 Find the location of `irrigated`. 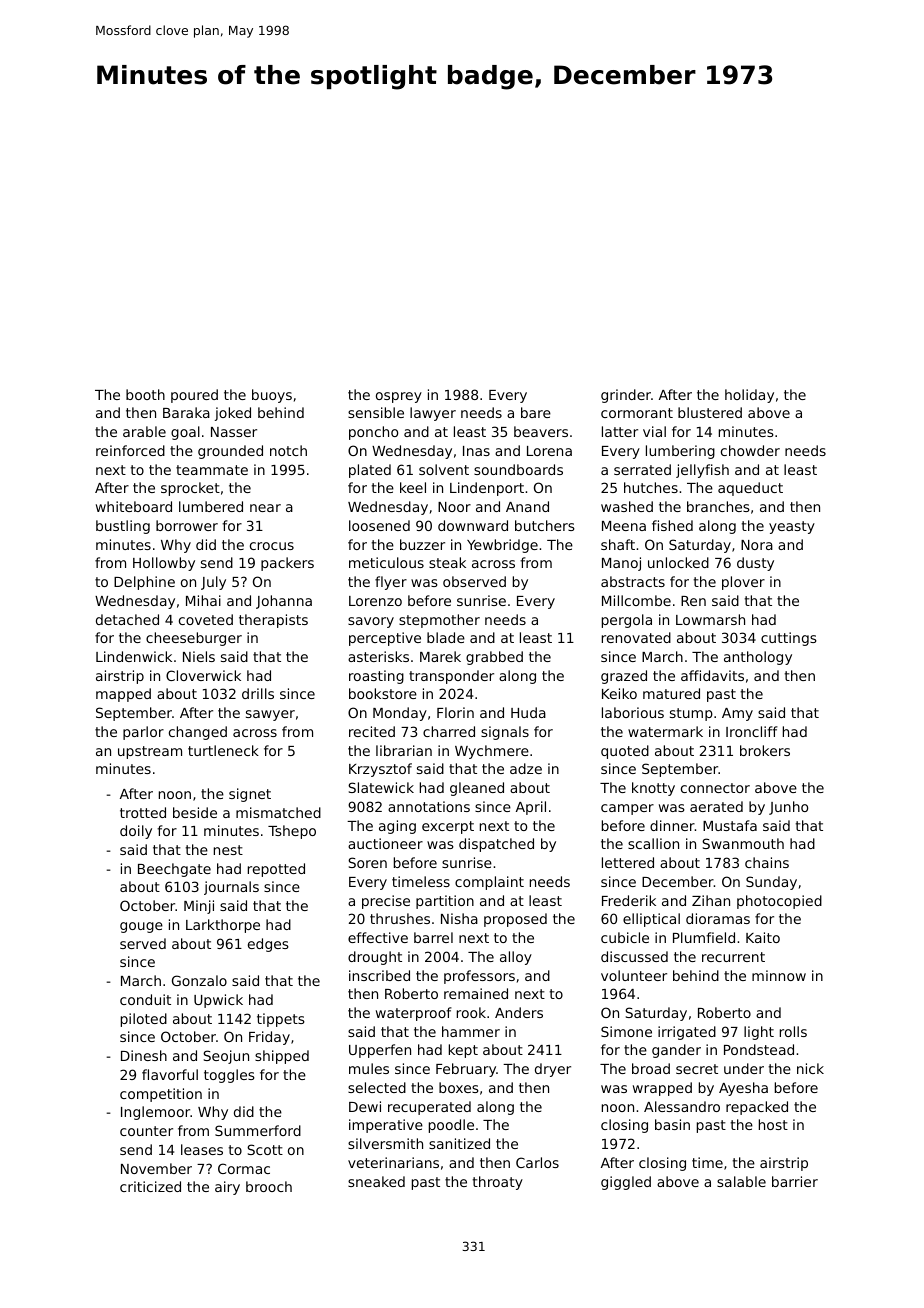

irrigated is located at coordinates (687, 1033).
